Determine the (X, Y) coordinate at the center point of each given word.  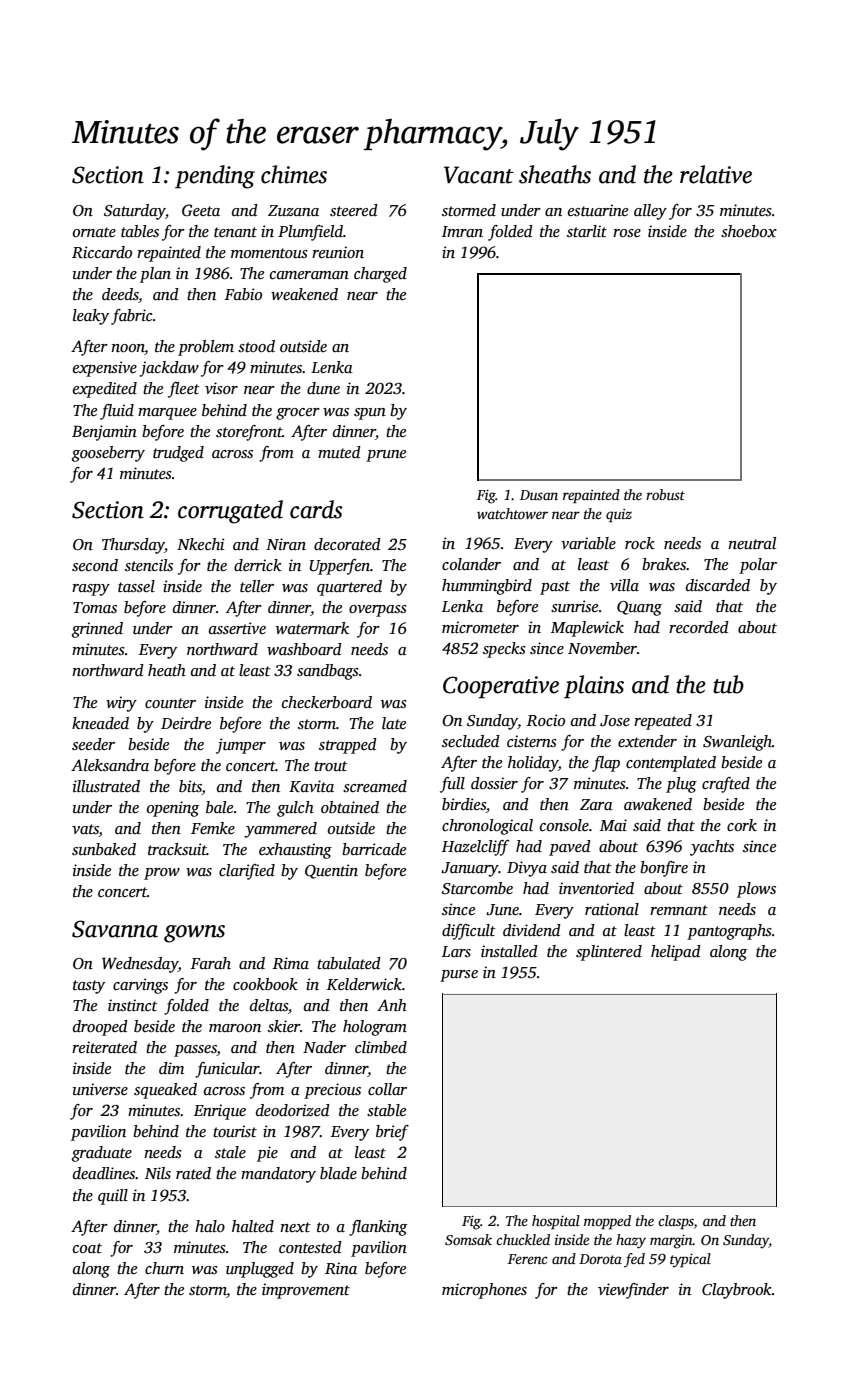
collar (387, 1089)
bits (190, 787)
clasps (676, 1222)
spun (370, 414)
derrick (258, 565)
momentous (269, 253)
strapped (348, 746)
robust (665, 494)
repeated (663, 722)
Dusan (539, 495)
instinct (133, 1005)
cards (316, 509)
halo (210, 1226)
